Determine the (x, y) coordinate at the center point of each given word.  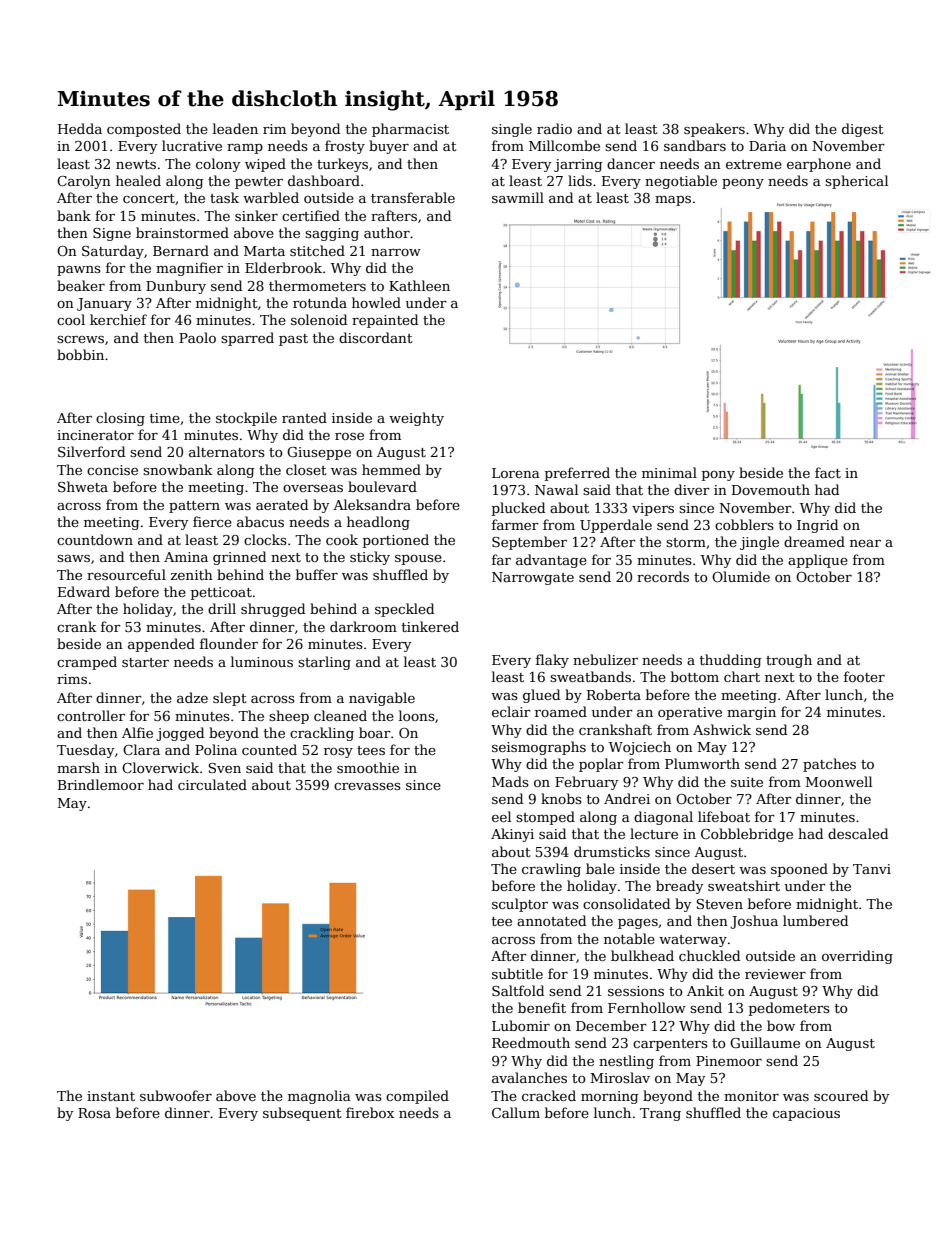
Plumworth (702, 763)
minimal (669, 472)
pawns (79, 271)
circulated (212, 784)
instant (111, 1096)
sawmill (518, 197)
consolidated (626, 903)
